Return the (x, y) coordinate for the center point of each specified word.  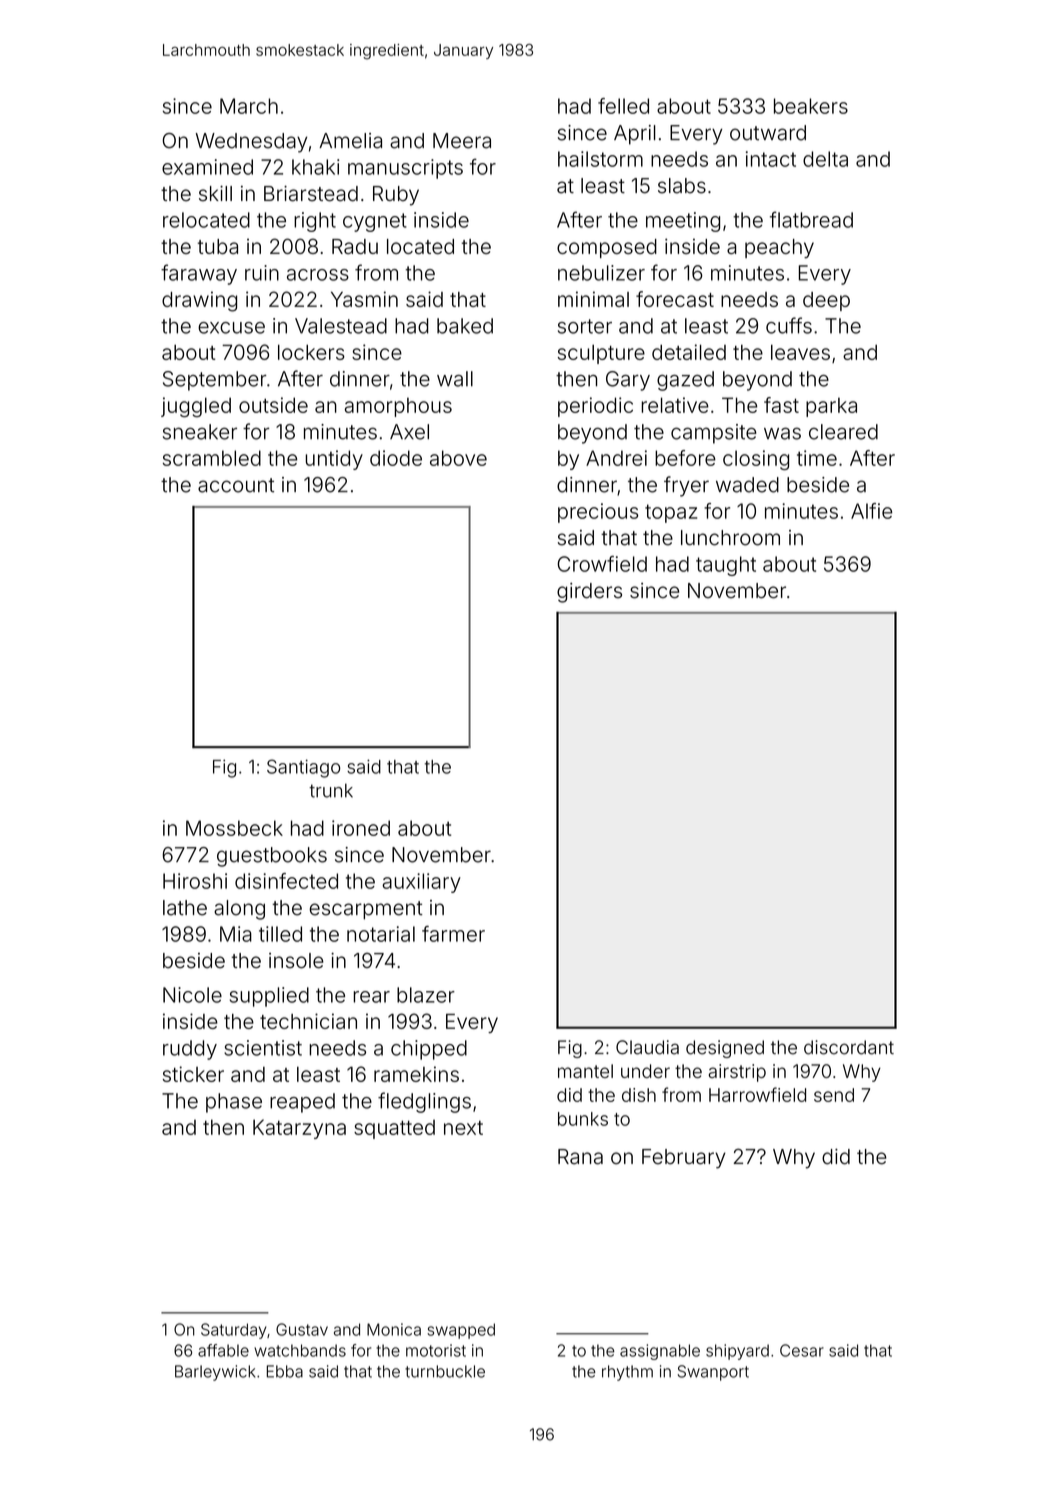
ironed (361, 828)
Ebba (285, 1371)
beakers (811, 106)
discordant (849, 1047)
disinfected (286, 881)
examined (207, 167)
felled (623, 106)
